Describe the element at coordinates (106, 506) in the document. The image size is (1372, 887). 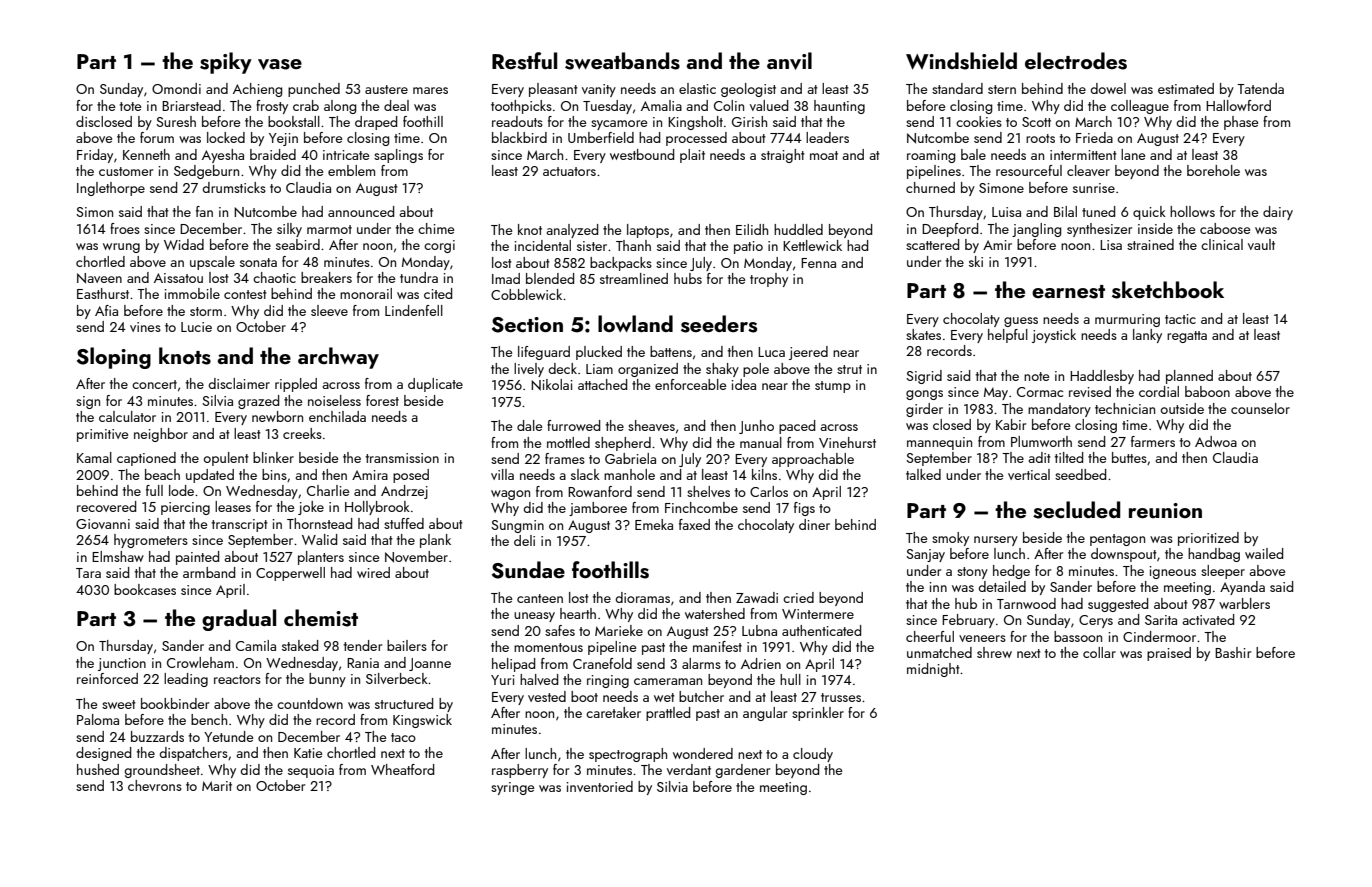
I see `recovered` at that location.
